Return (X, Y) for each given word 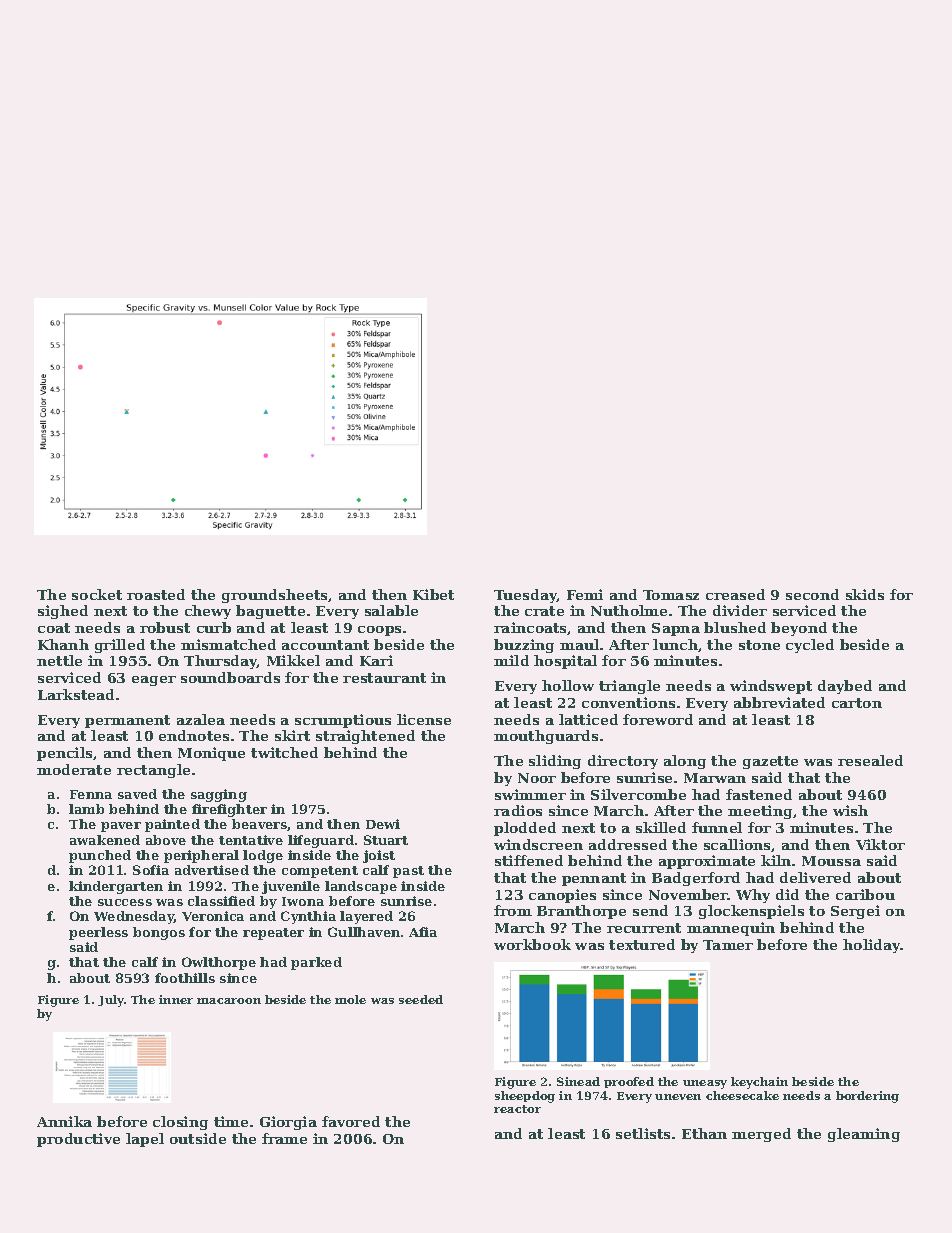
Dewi (383, 824)
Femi (585, 594)
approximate (707, 862)
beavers (260, 825)
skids (865, 594)
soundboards (230, 677)
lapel (145, 1140)
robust (165, 627)
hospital (565, 662)
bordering (867, 1097)
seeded (421, 999)
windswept (771, 687)
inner (176, 999)
